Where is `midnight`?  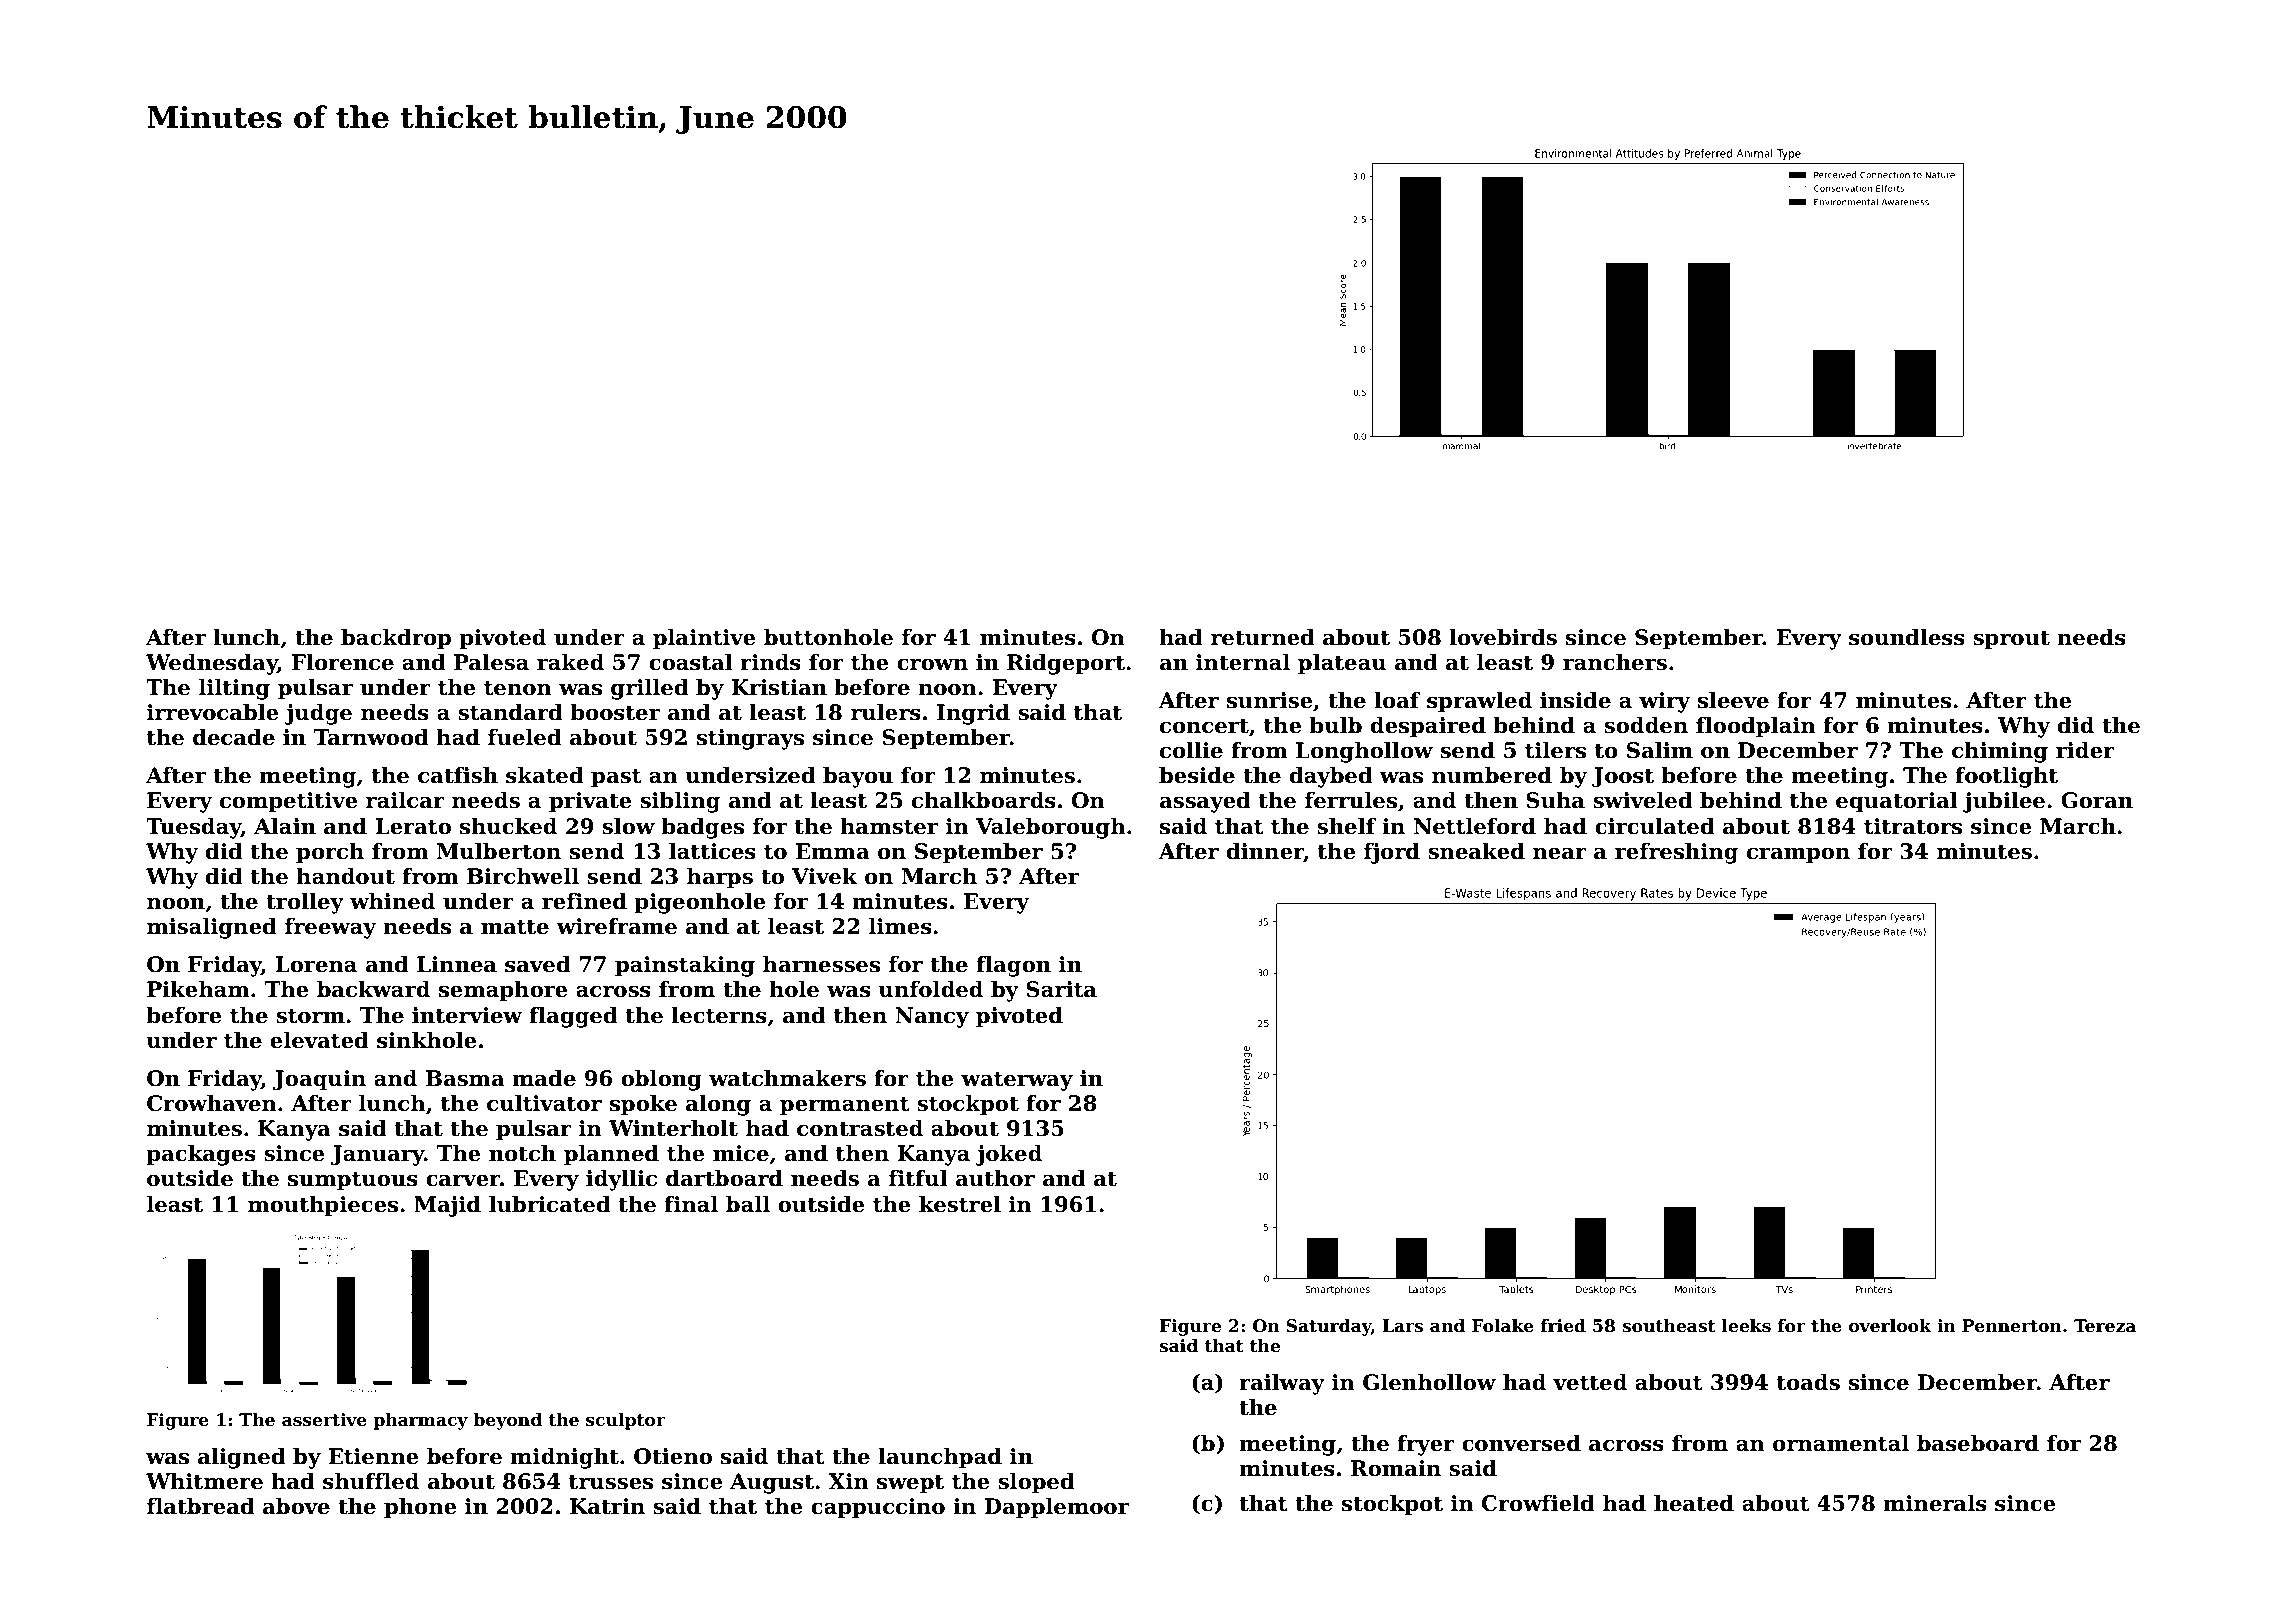
midnight is located at coordinates (564, 1458).
